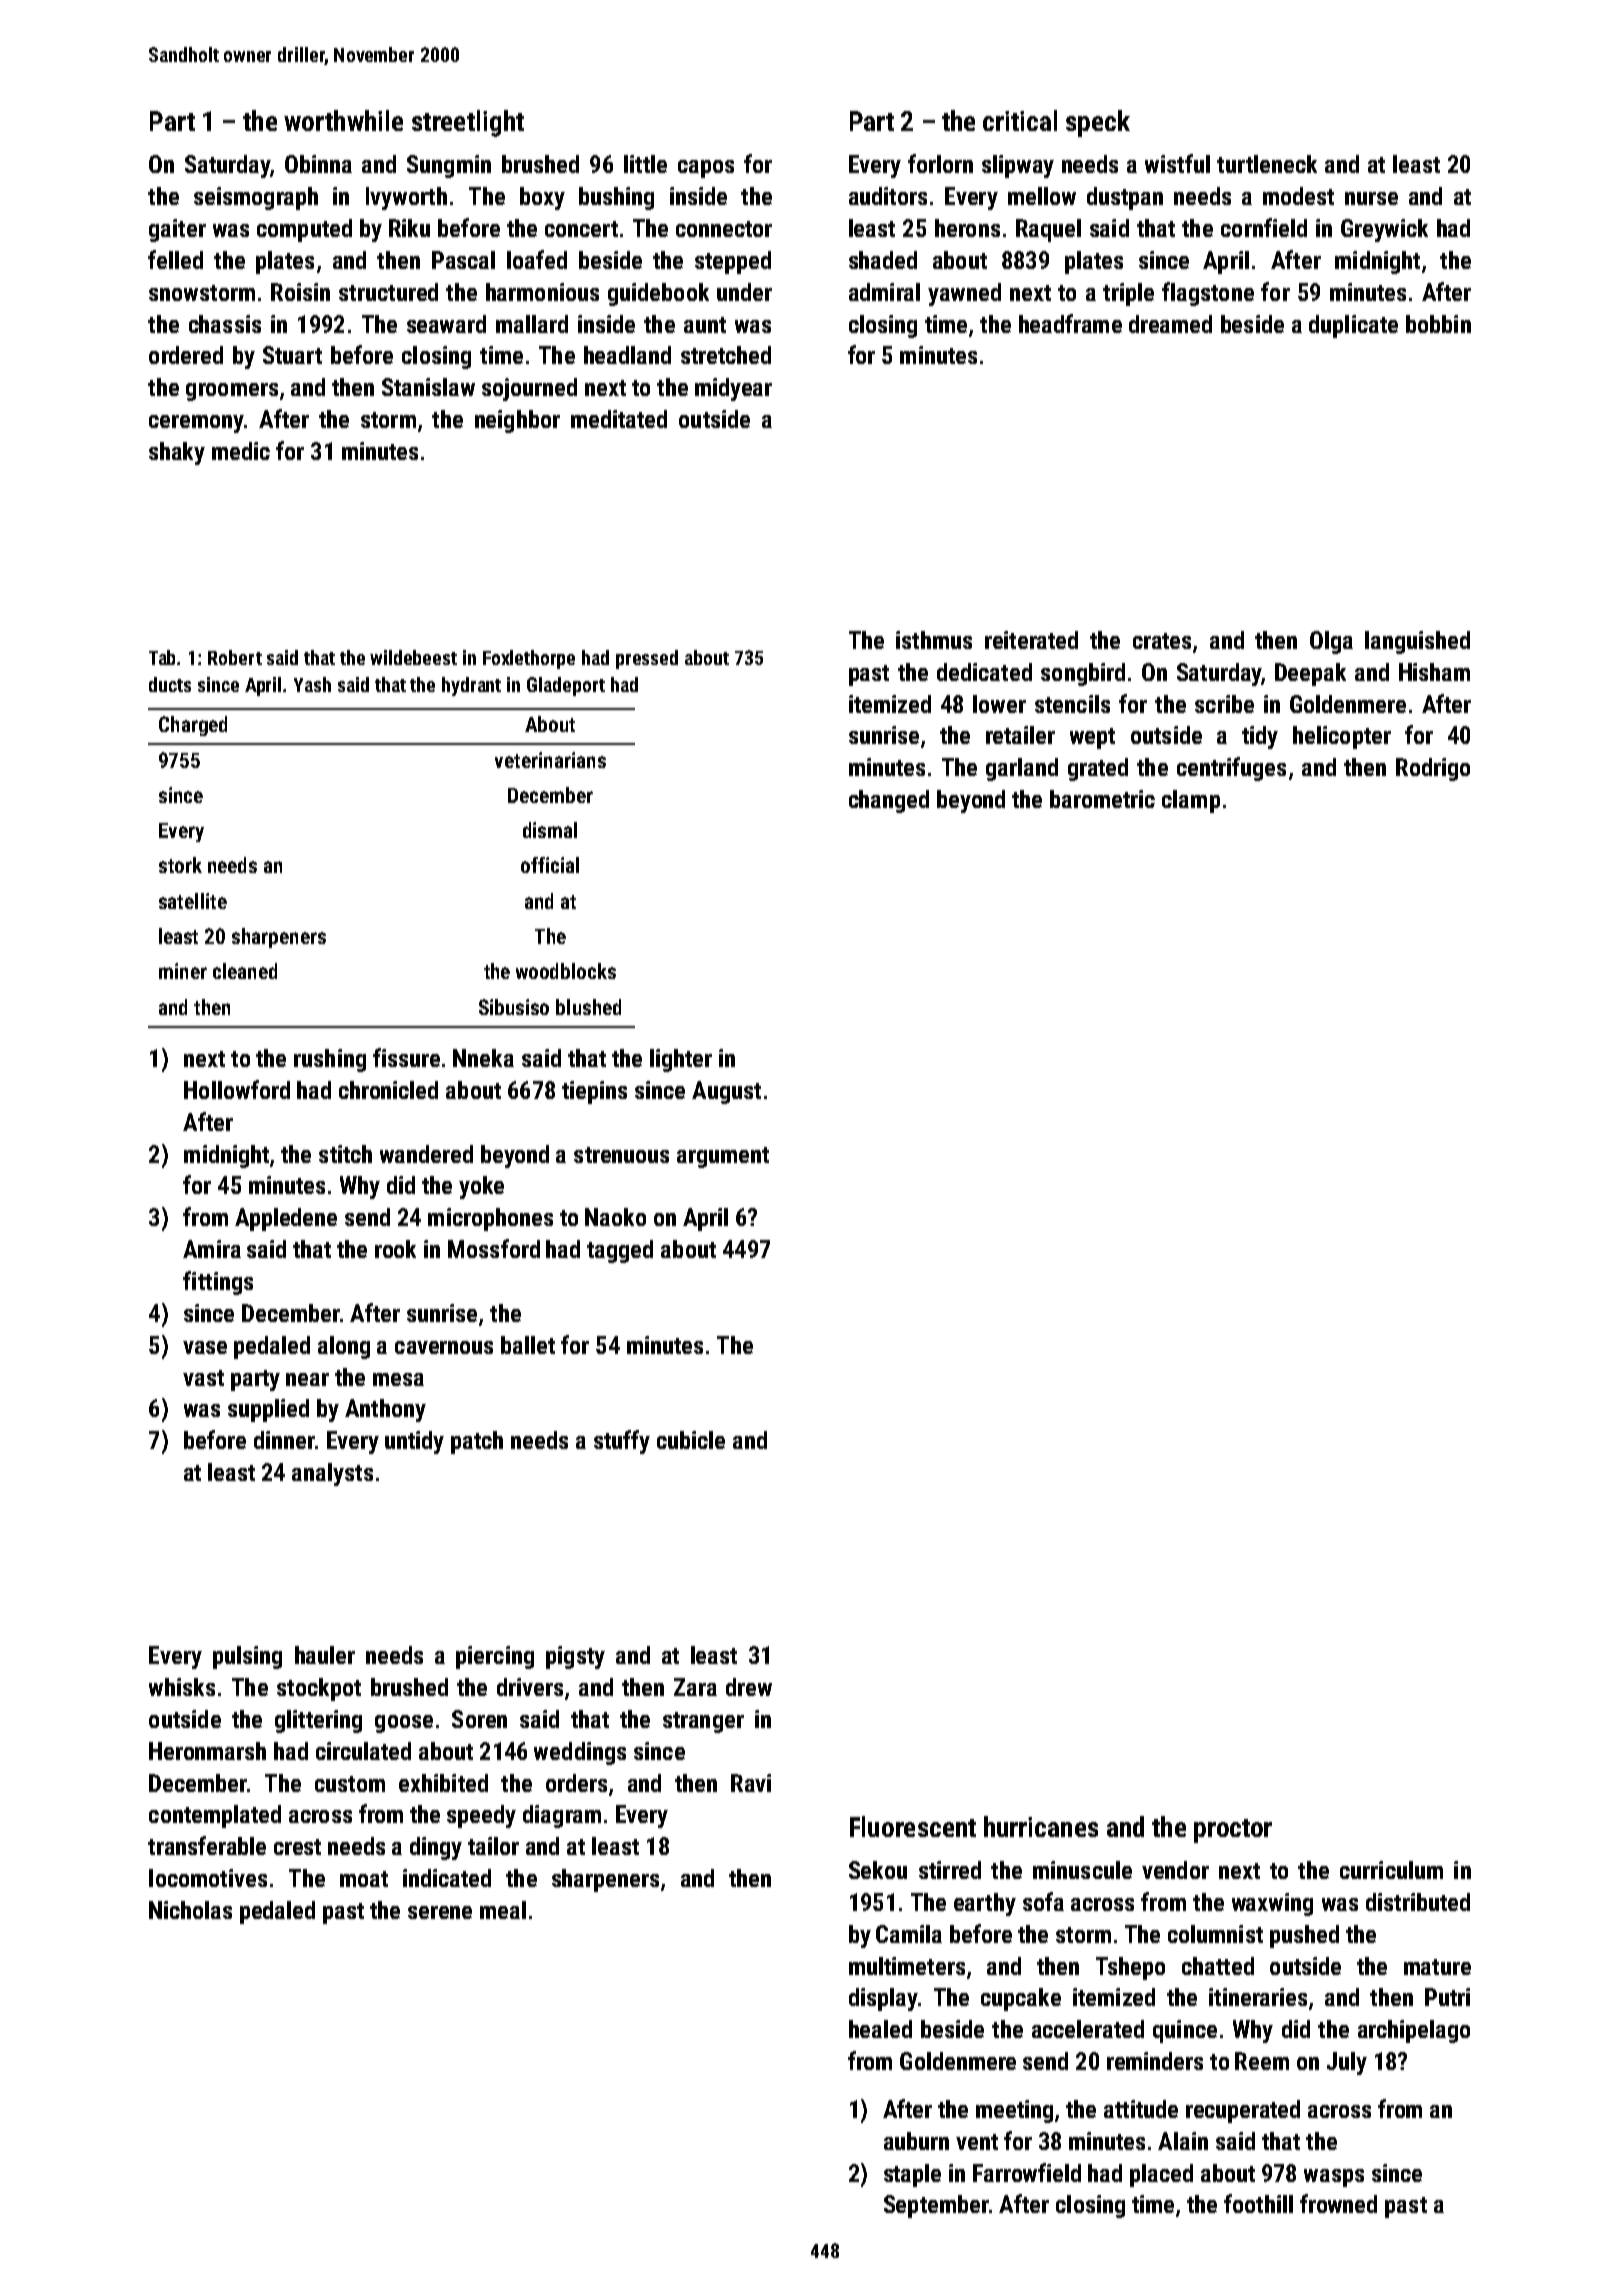 The image size is (1620, 2292). Describe the element at coordinates (449, 166) in the image. I see `Sungmin` at that location.
